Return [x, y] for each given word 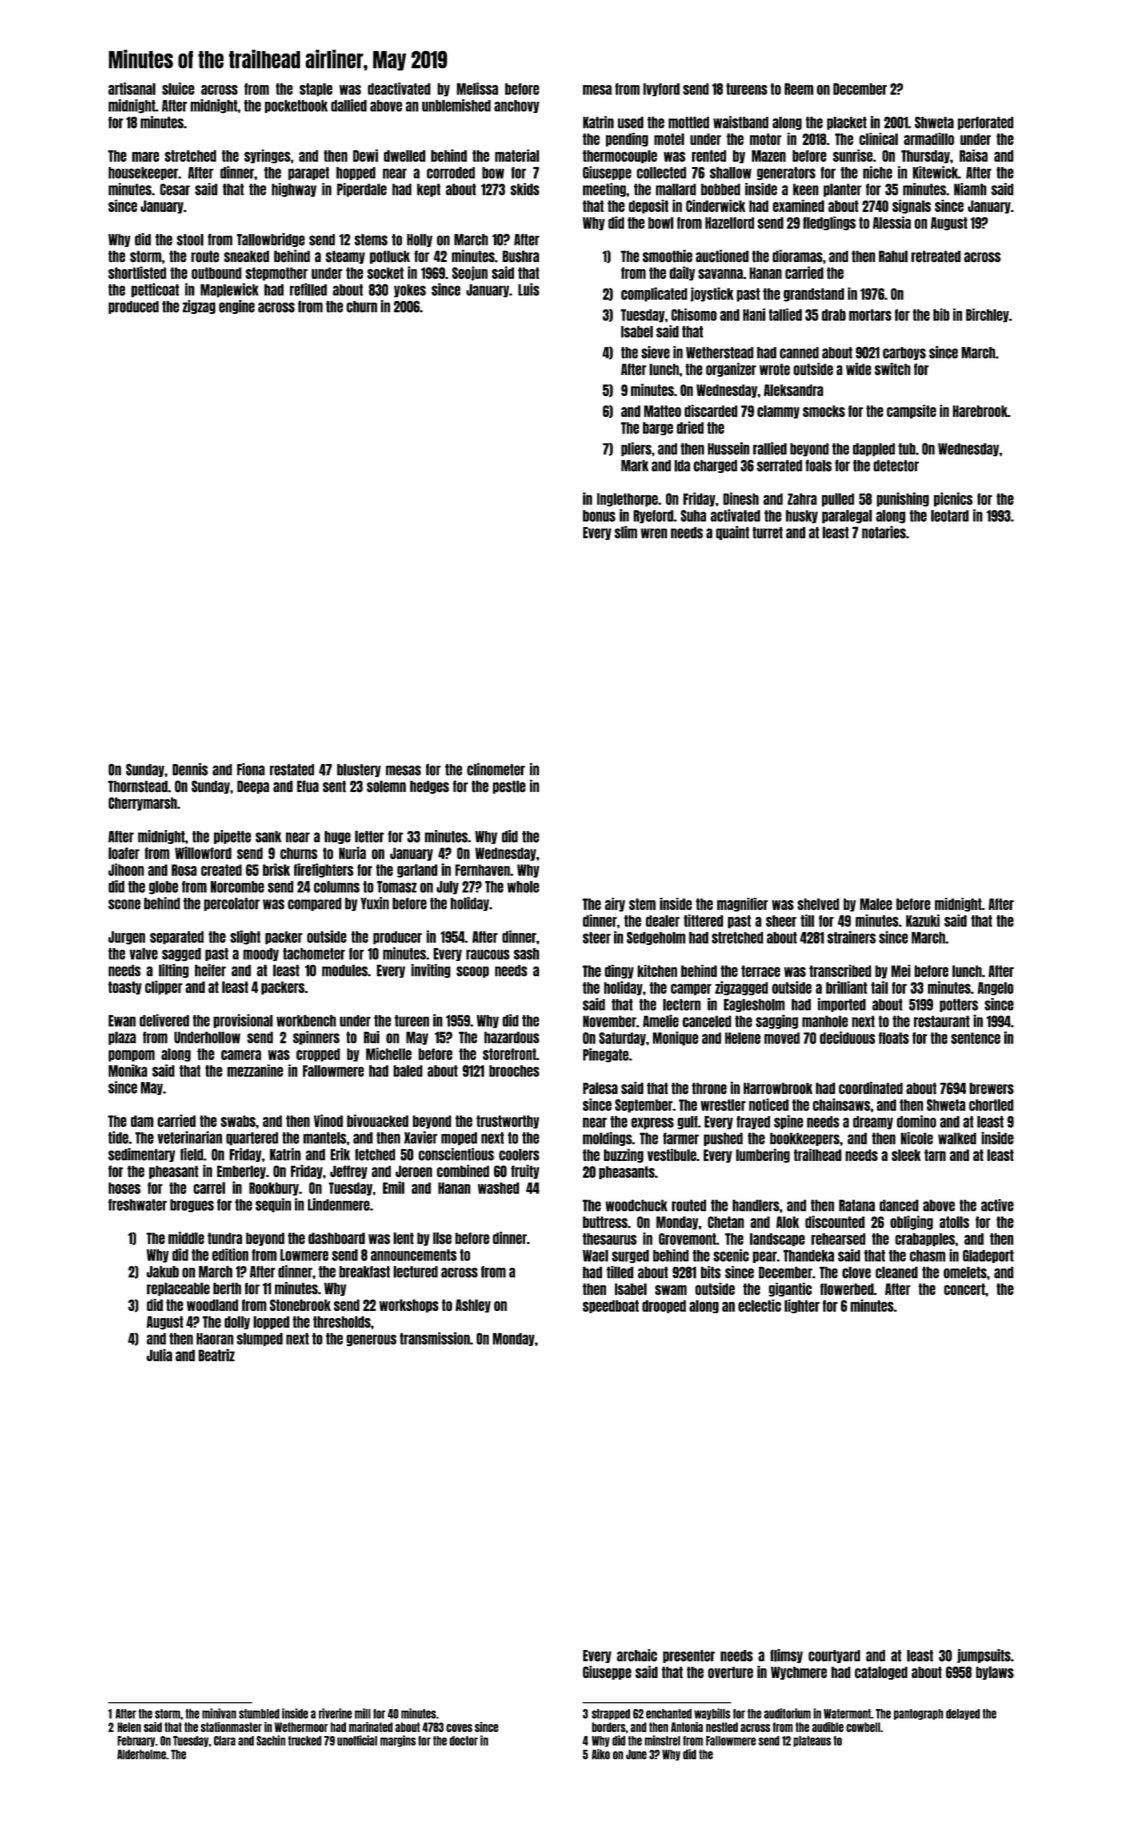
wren [654, 533]
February [136, 1741]
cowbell [863, 1727]
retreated [936, 256]
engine [237, 307]
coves [459, 1728]
